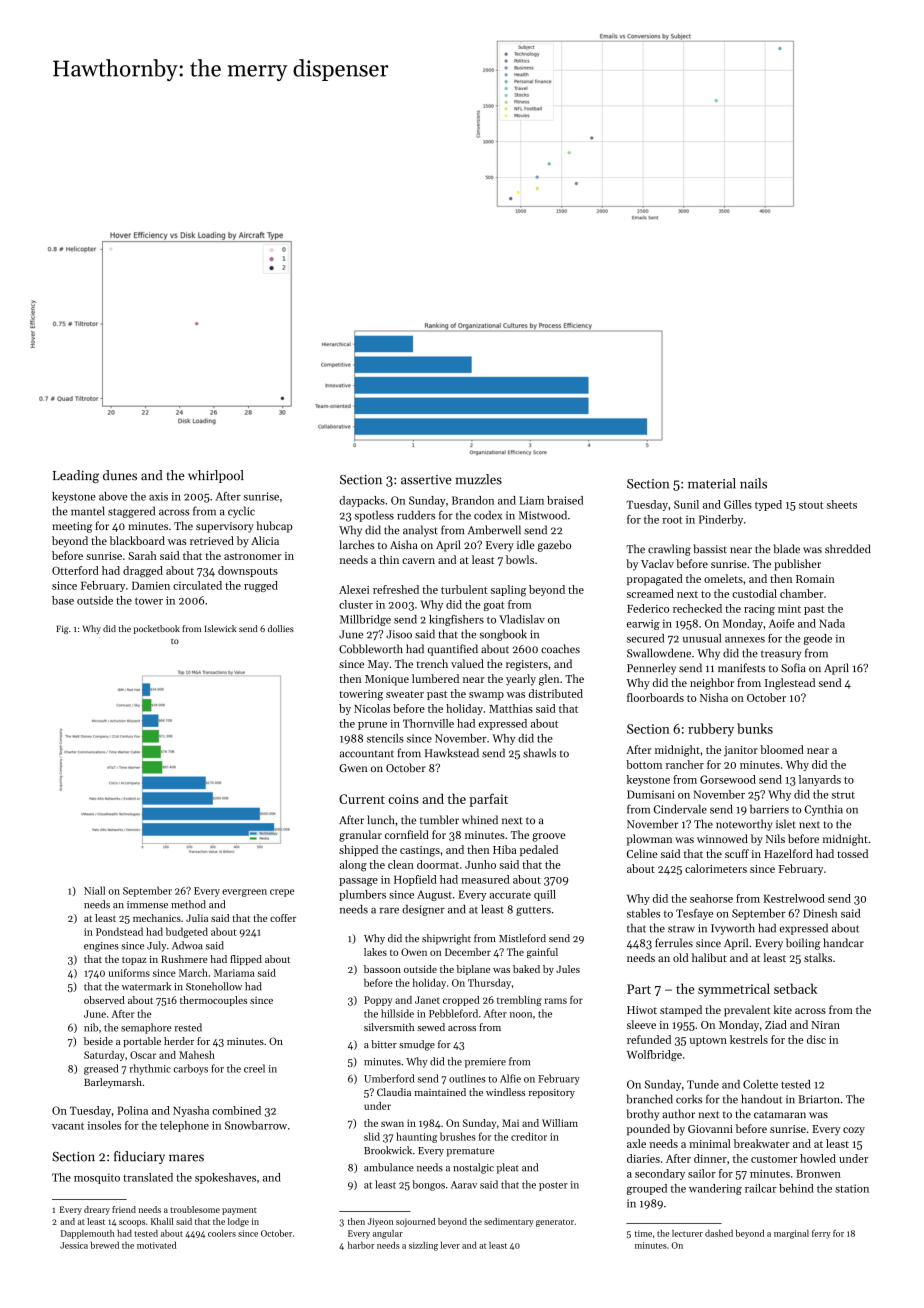  What do you see at coordinates (104, 1000) in the screenshot?
I see `observed` at bounding box center [104, 1000].
